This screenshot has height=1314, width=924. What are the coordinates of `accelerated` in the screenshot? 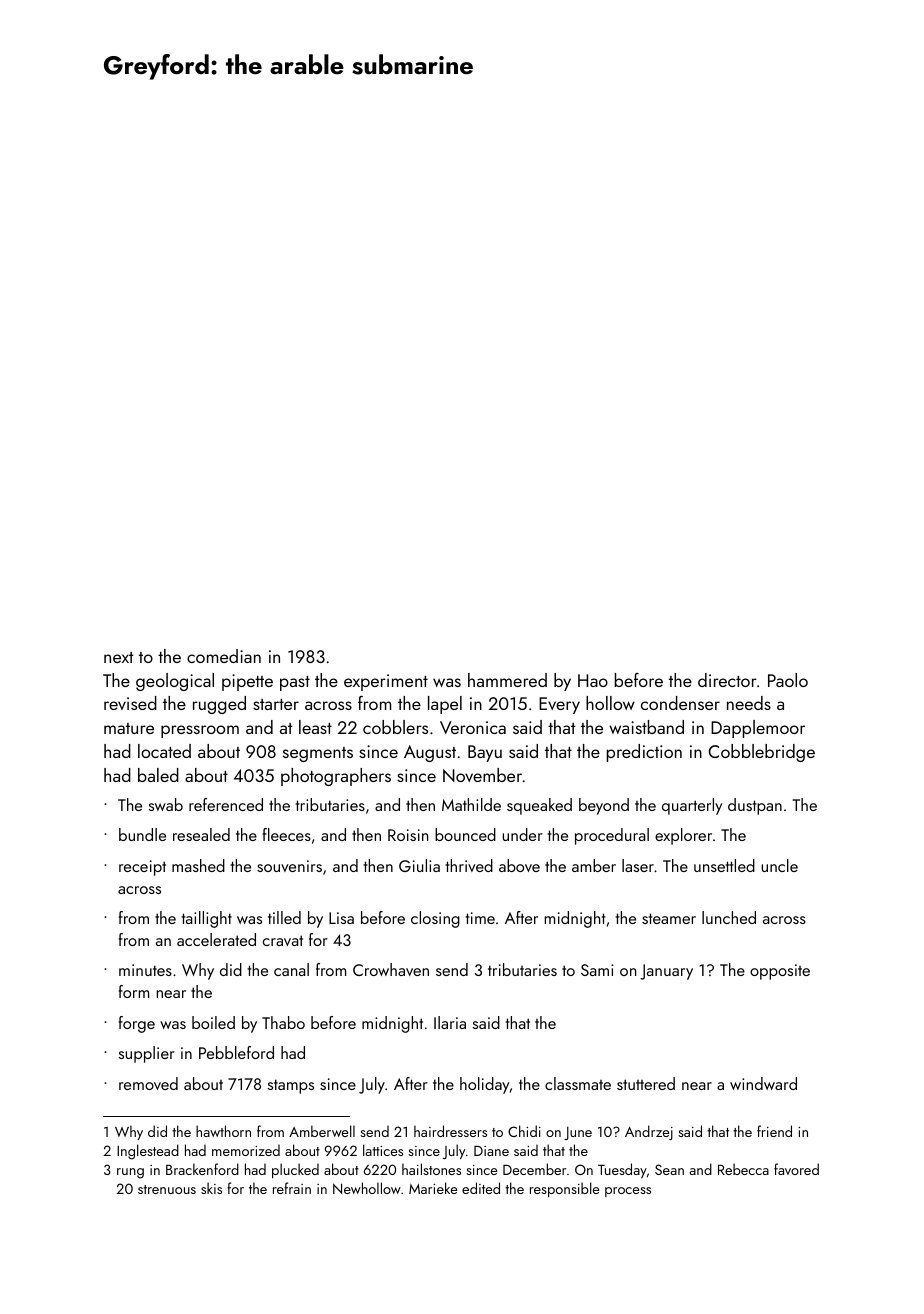 It's located at (216, 939).
